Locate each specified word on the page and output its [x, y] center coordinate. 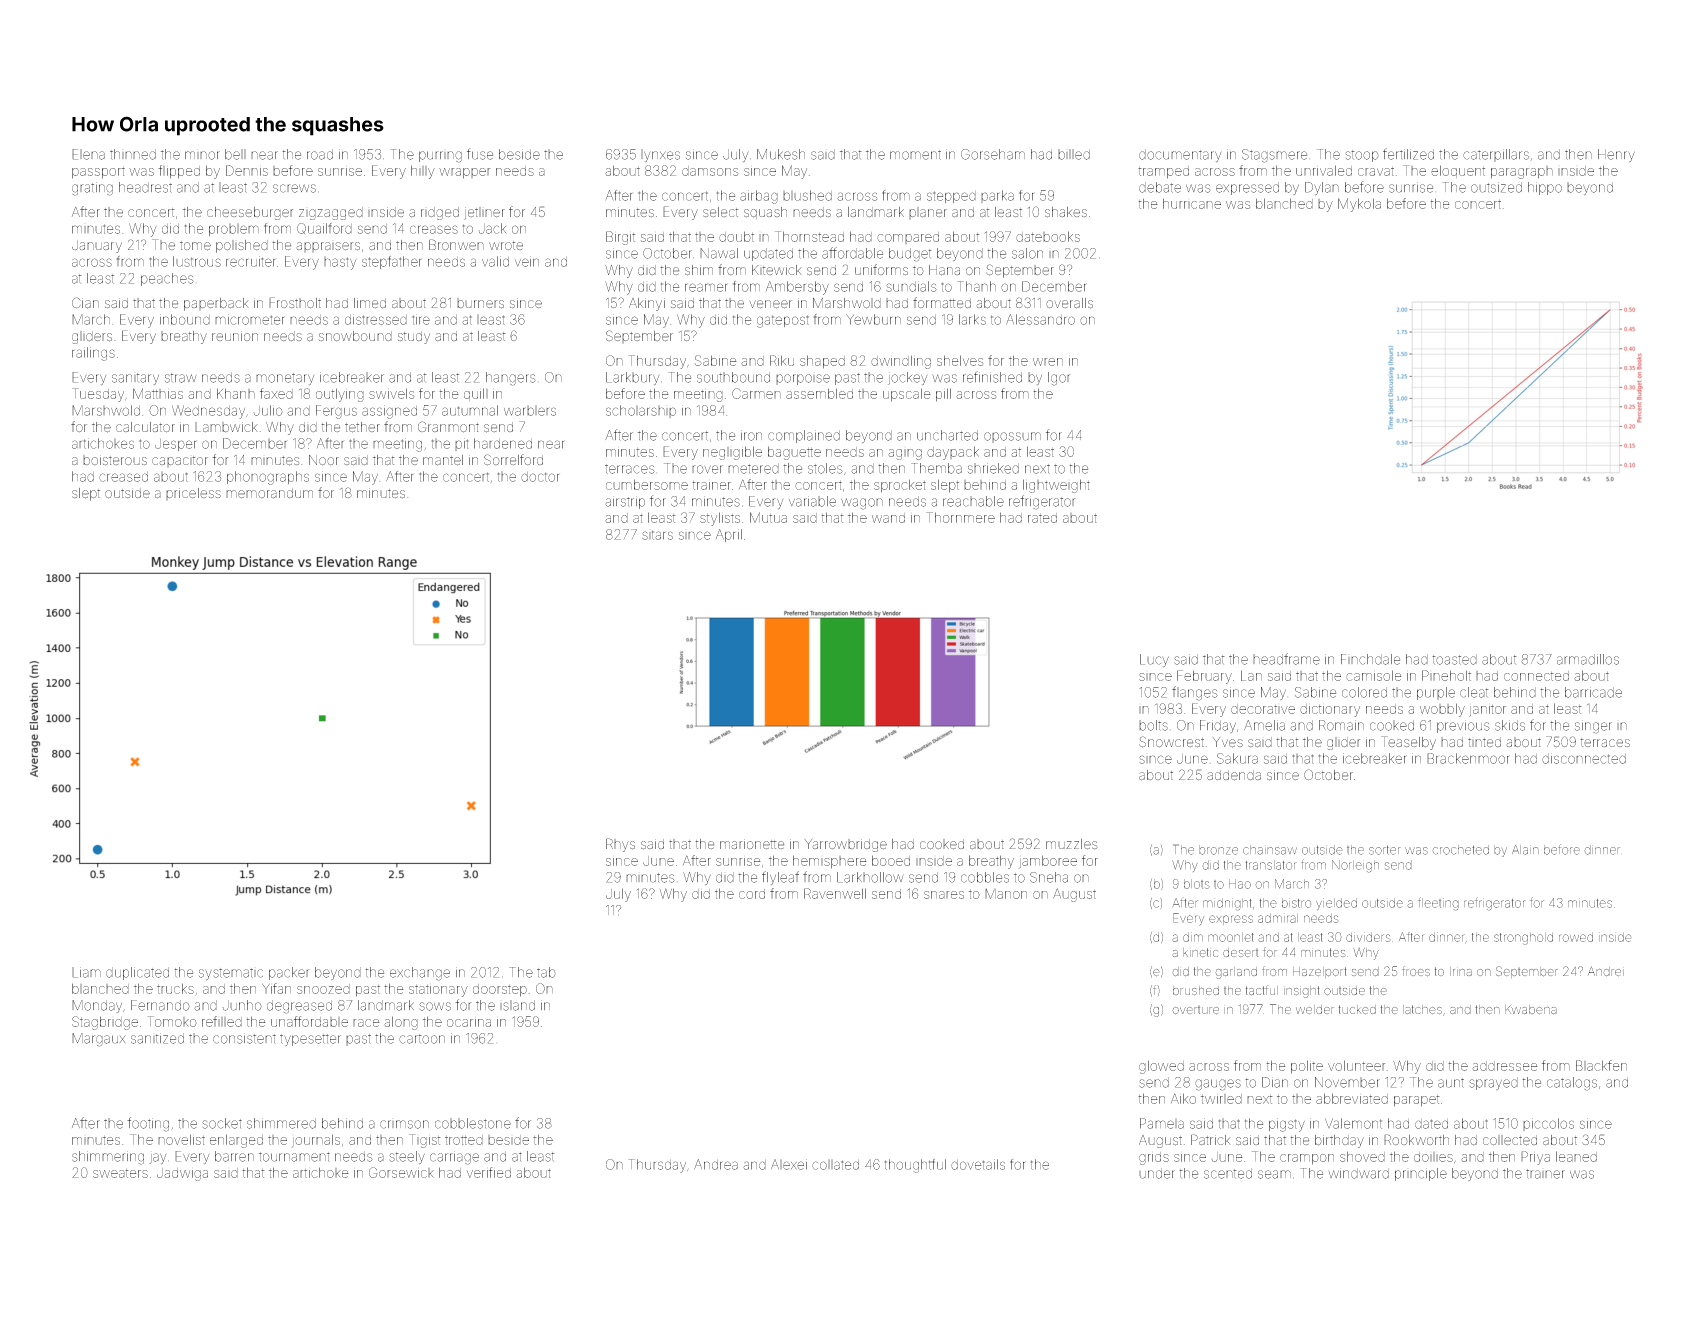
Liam [86, 972]
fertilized [1408, 154]
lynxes [660, 155]
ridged [440, 213]
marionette [752, 844]
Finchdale [1370, 659]
